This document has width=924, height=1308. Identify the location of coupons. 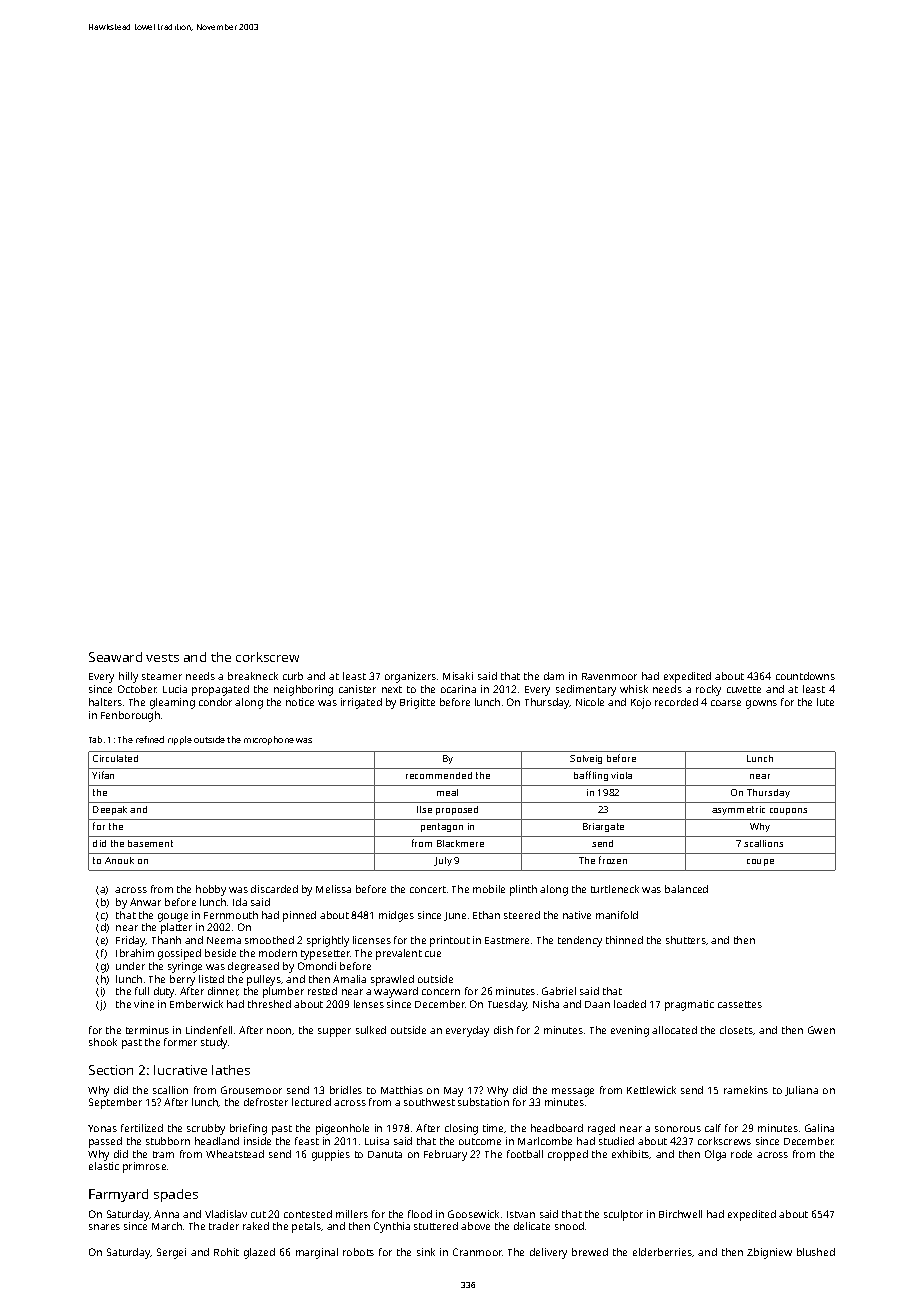
(788, 811).
